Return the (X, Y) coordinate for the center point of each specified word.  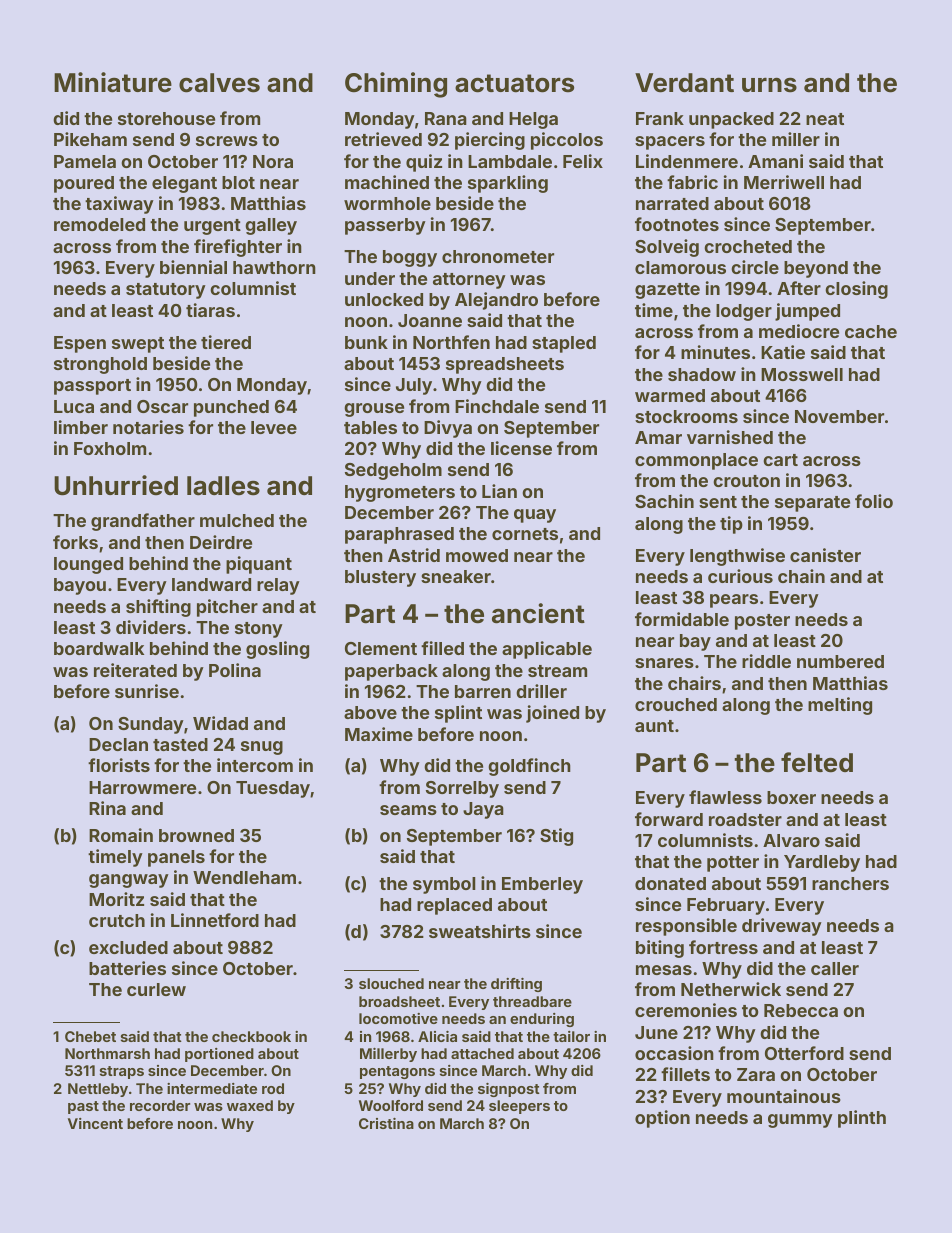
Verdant (684, 83)
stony (259, 630)
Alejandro (496, 301)
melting (840, 706)
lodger (744, 312)
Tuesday (273, 789)
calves (219, 83)
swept (138, 345)
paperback (391, 672)
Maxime (379, 734)
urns (769, 85)
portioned (219, 1055)
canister (825, 555)
